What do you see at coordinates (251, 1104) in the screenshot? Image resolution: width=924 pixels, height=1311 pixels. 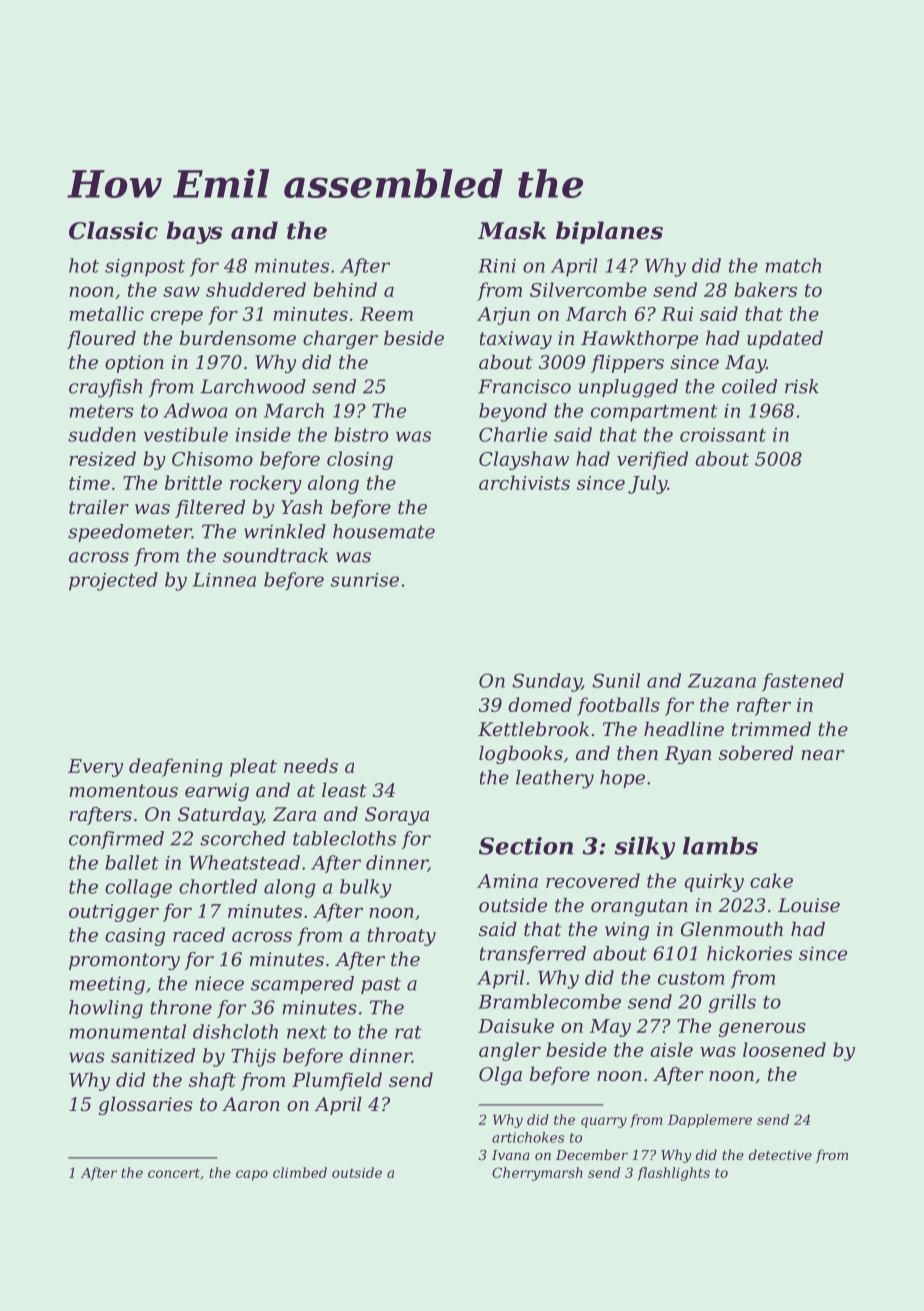 I see `Aaron` at bounding box center [251, 1104].
